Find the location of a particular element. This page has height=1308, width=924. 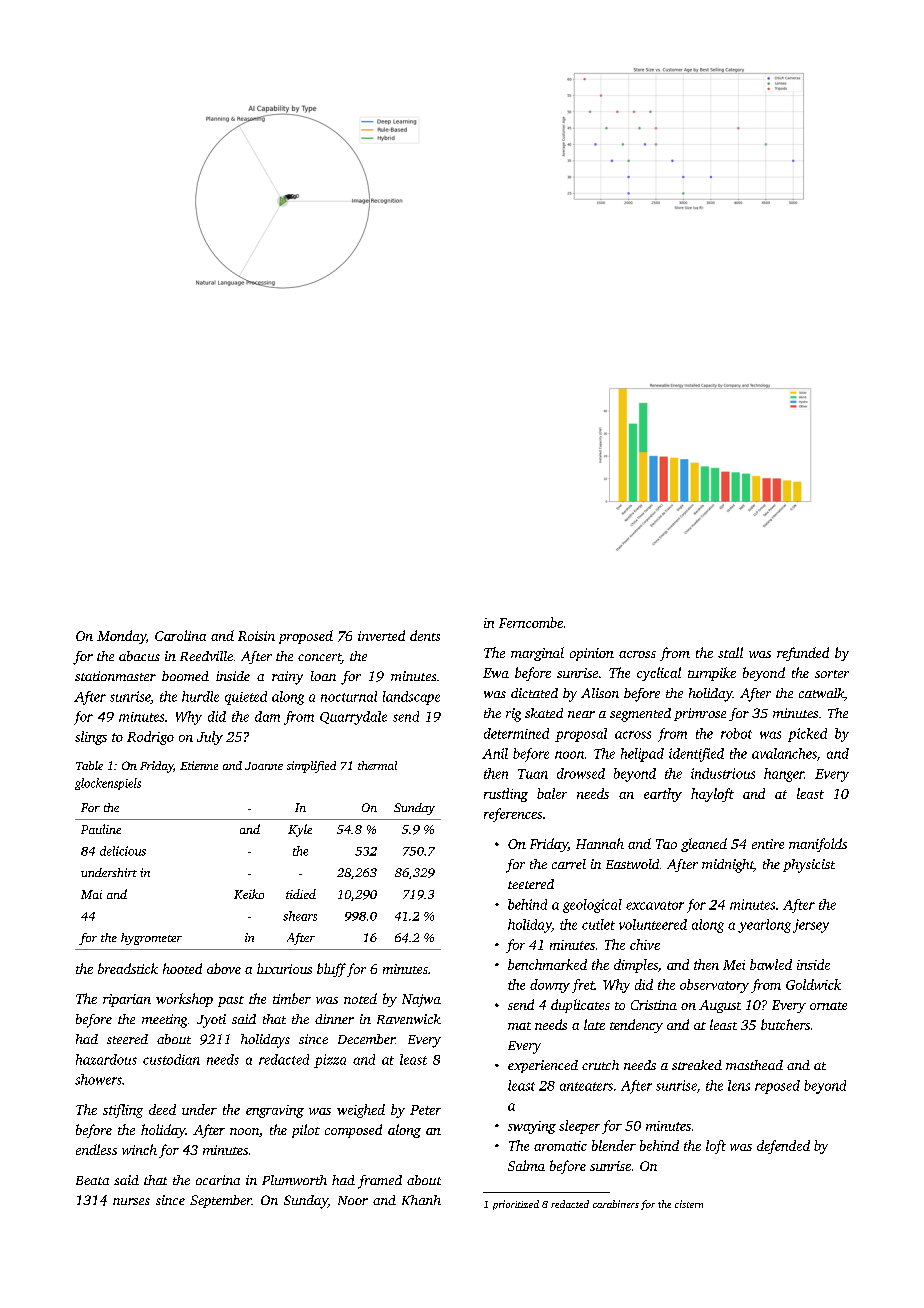

ocarina is located at coordinates (218, 1180).
